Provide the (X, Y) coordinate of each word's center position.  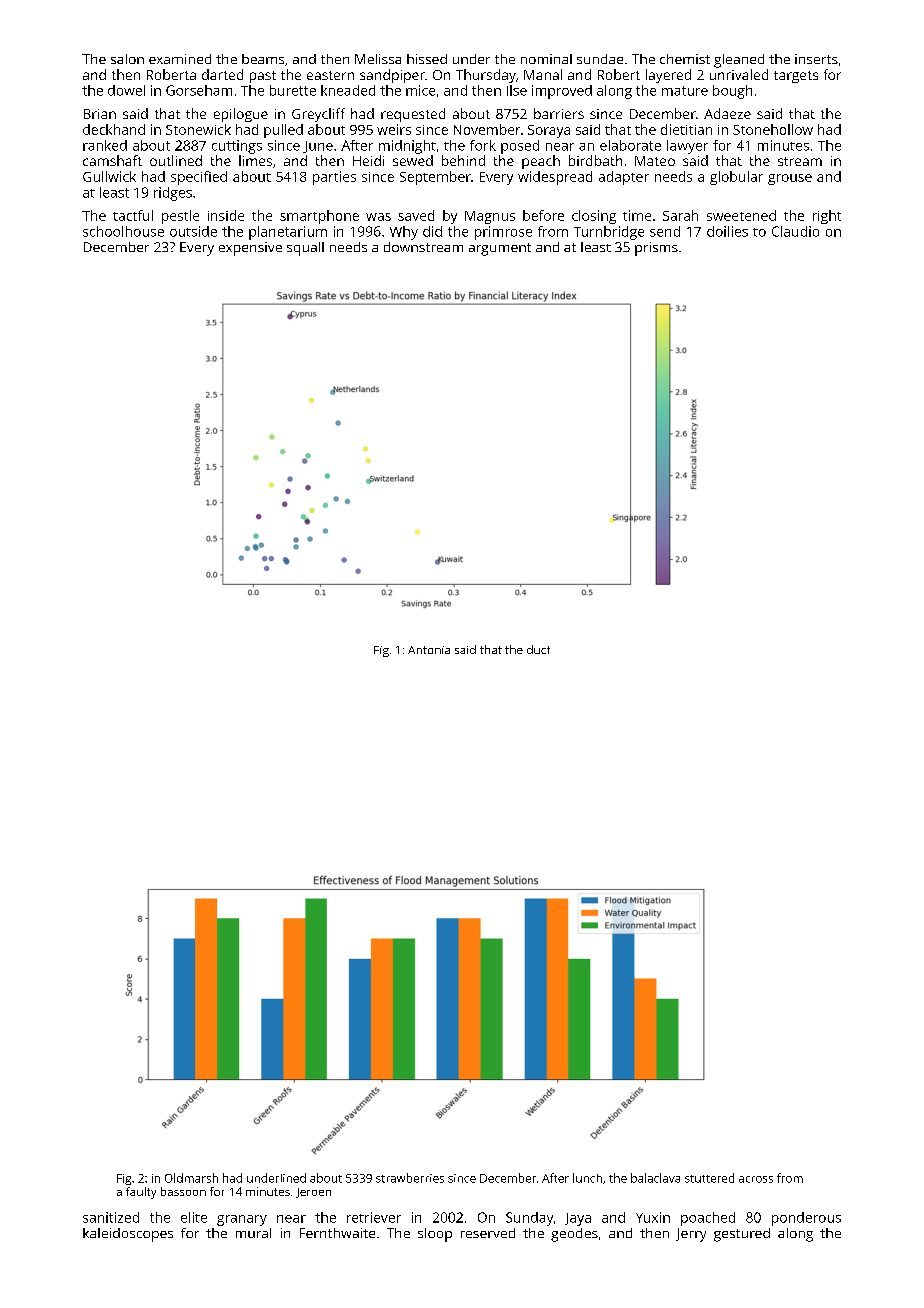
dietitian (686, 129)
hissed (427, 59)
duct (538, 649)
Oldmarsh (191, 1178)
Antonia (429, 650)
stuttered (709, 1178)
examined (180, 59)
